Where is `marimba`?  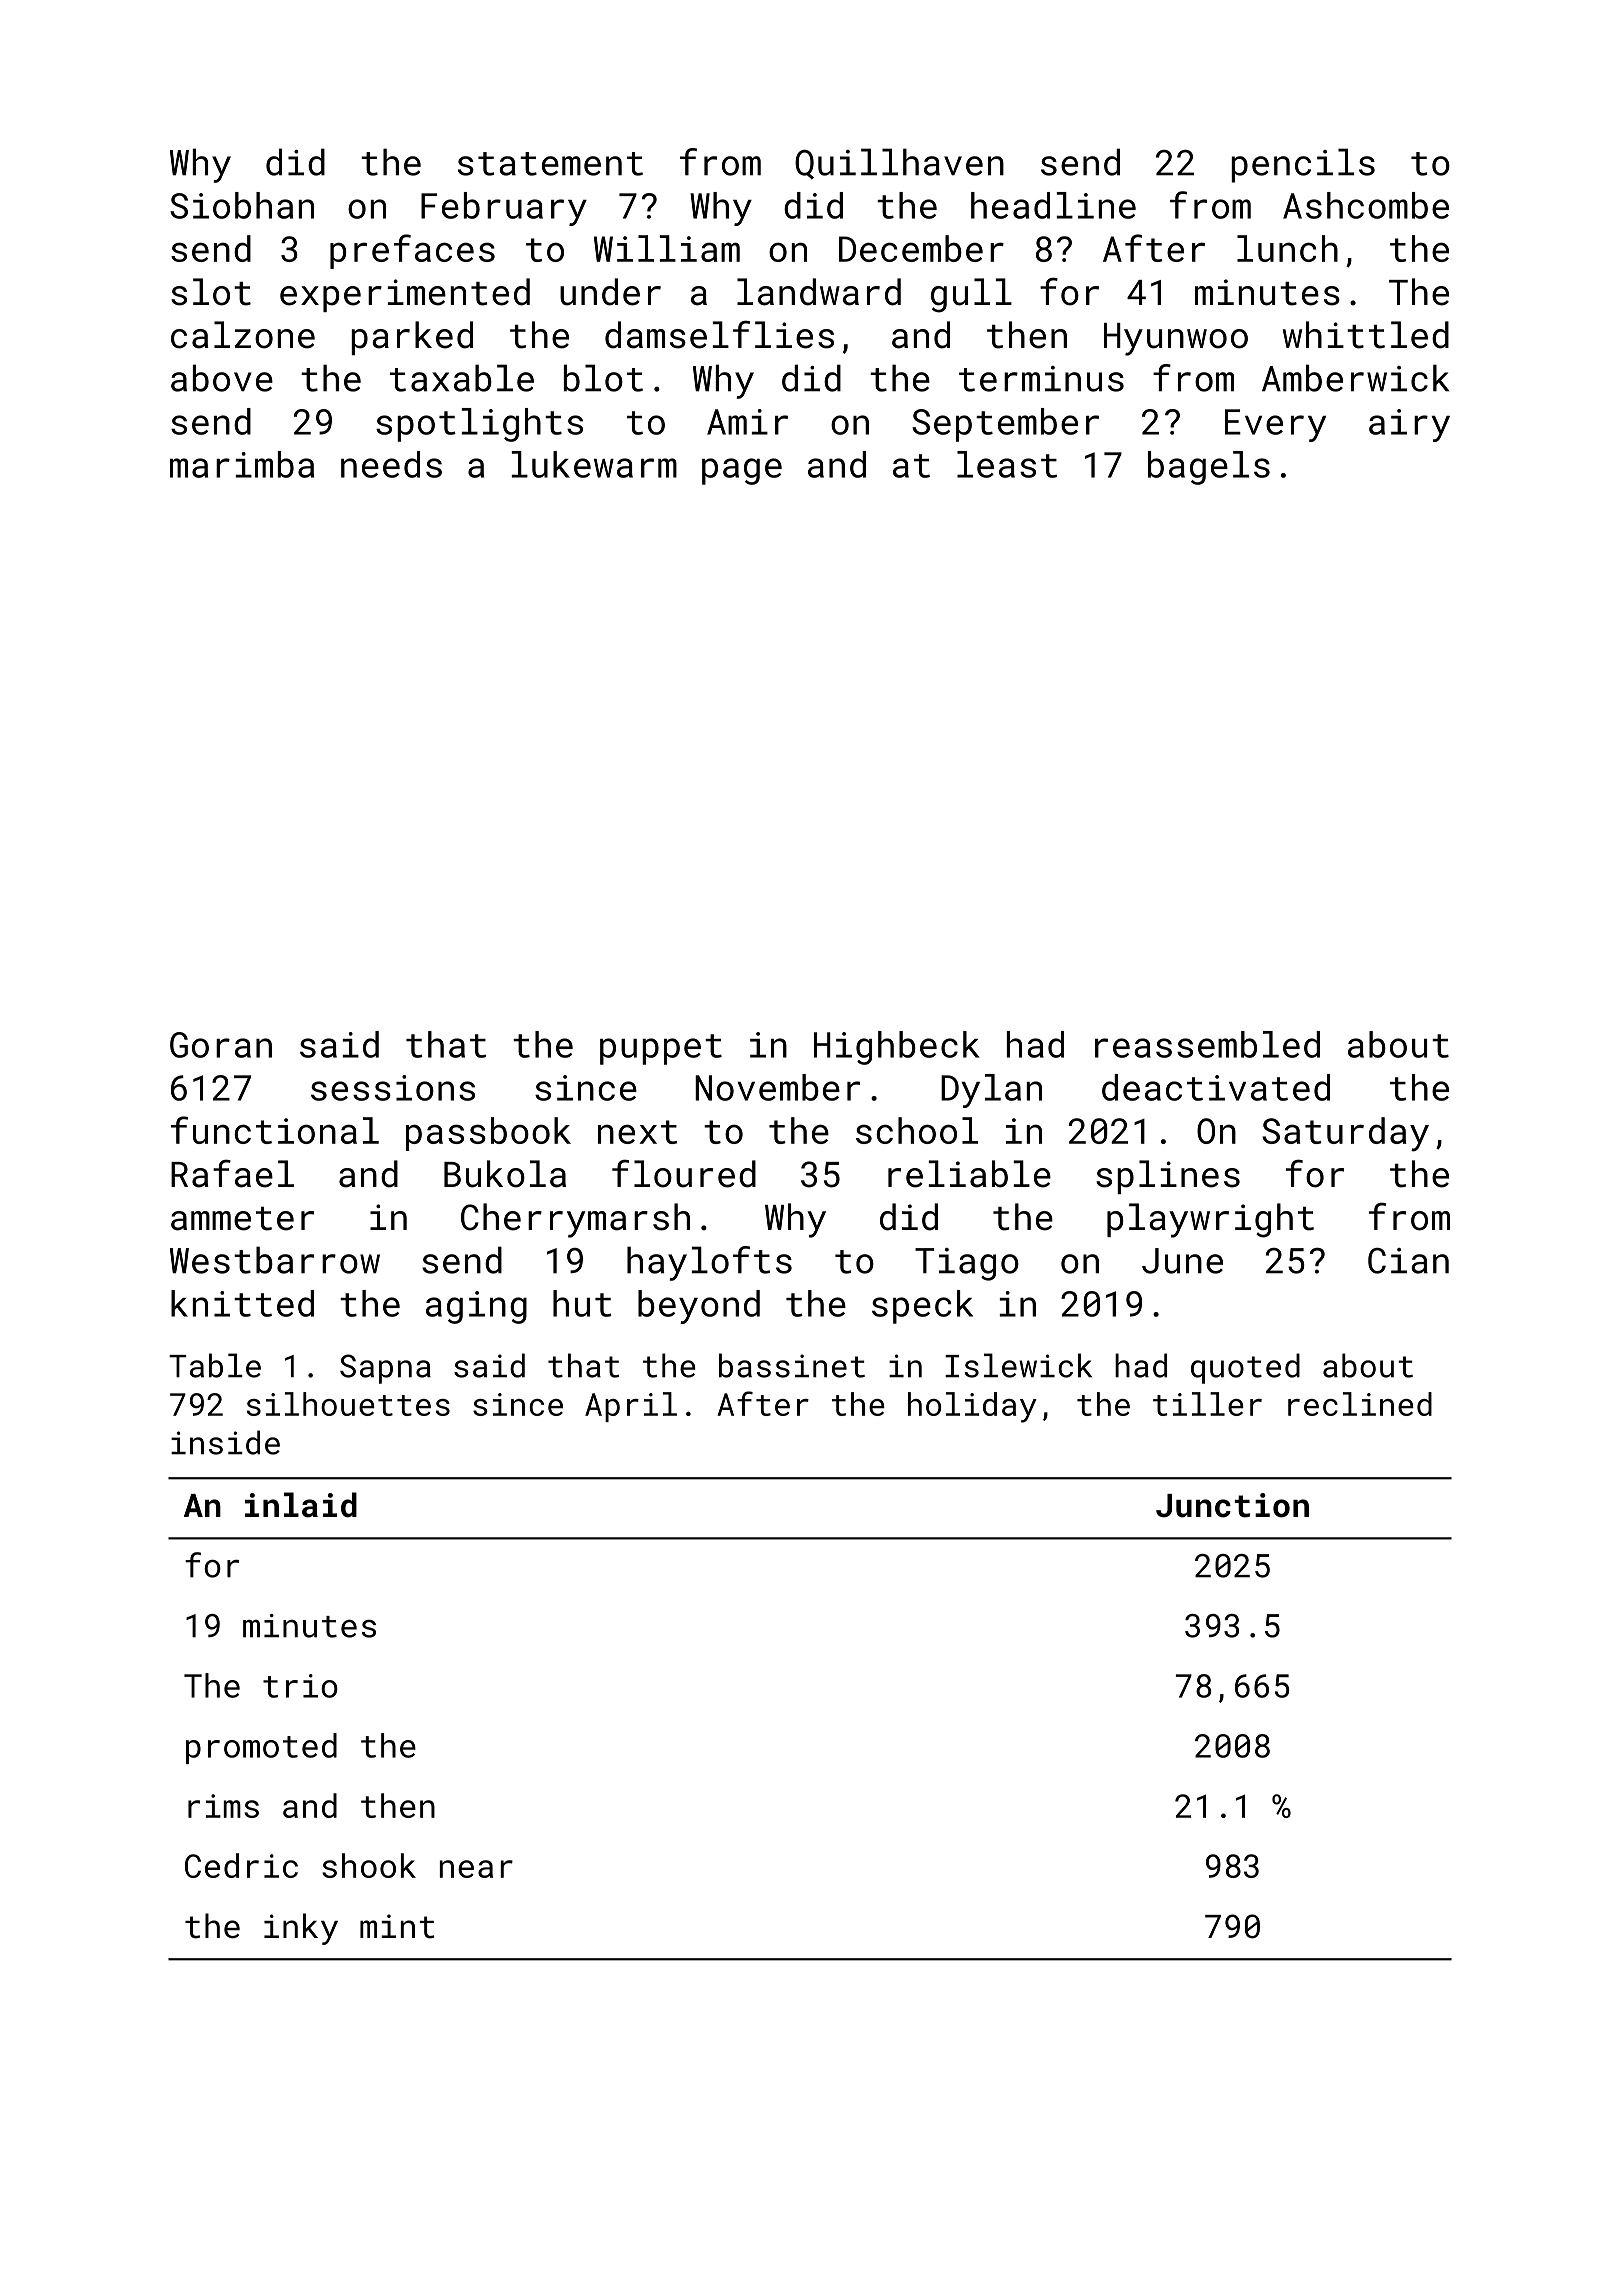
marimba is located at coordinates (242, 464).
